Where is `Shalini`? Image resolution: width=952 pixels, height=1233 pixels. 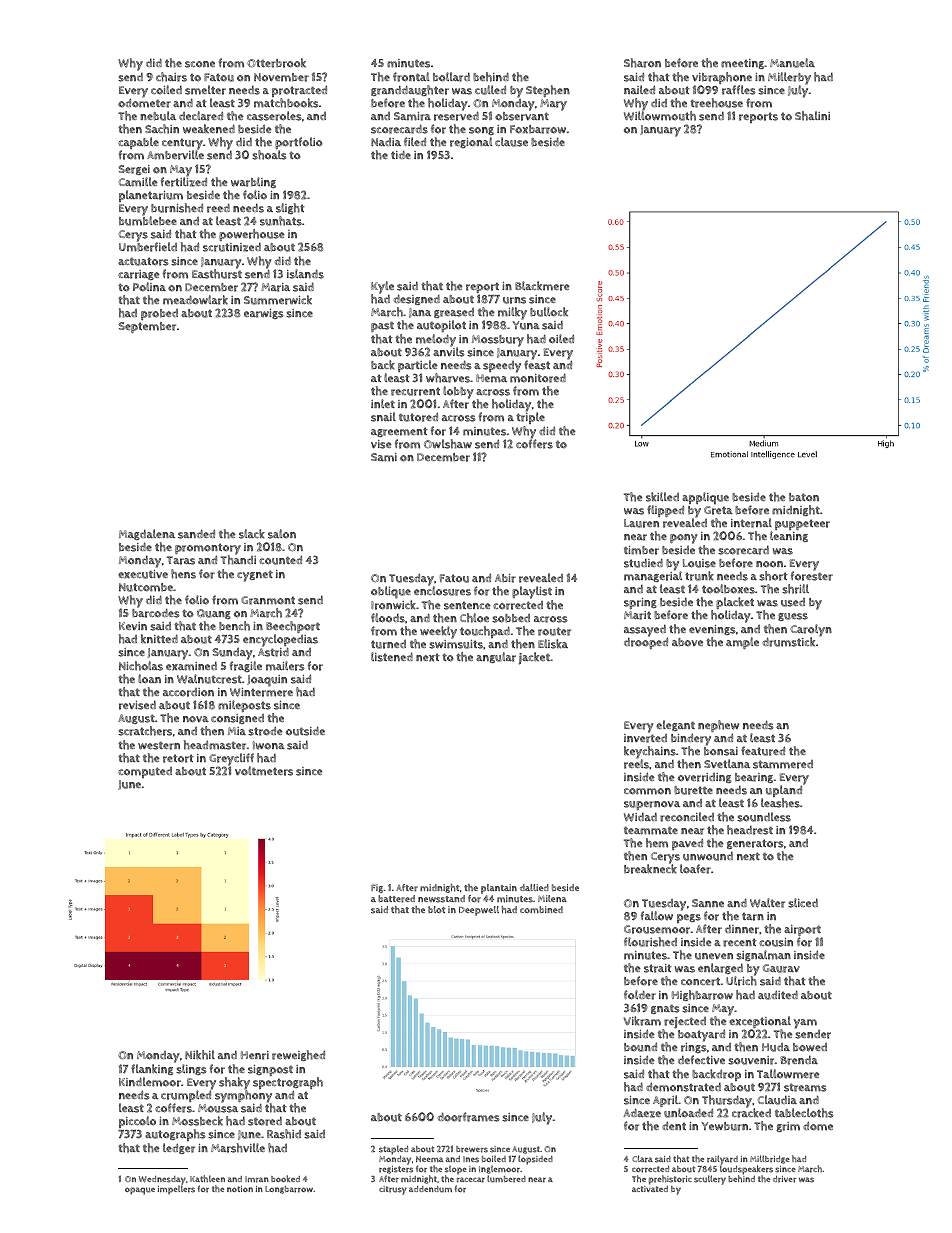
Shalini is located at coordinates (812, 116).
